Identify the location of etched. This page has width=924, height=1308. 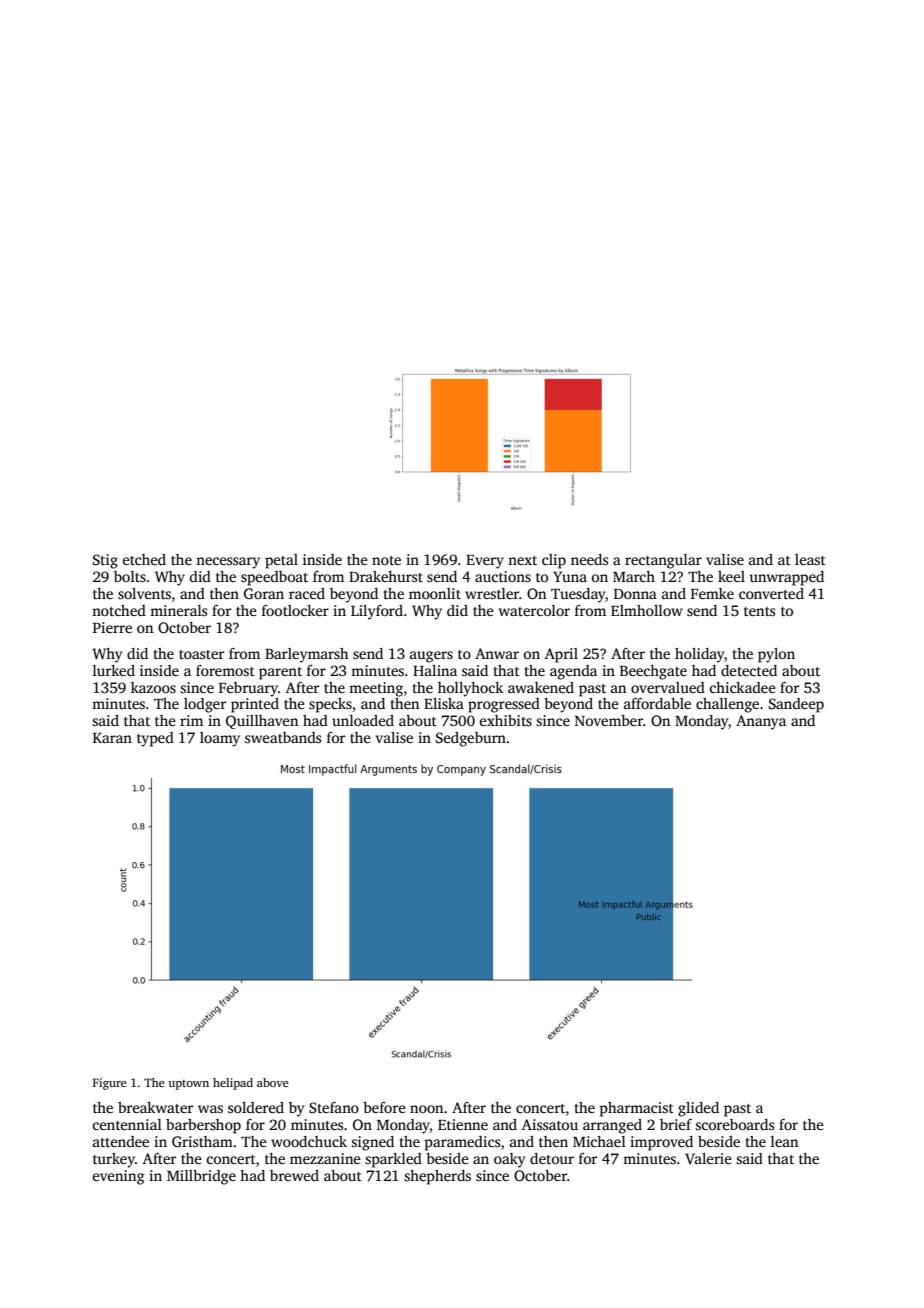
(144, 559).
